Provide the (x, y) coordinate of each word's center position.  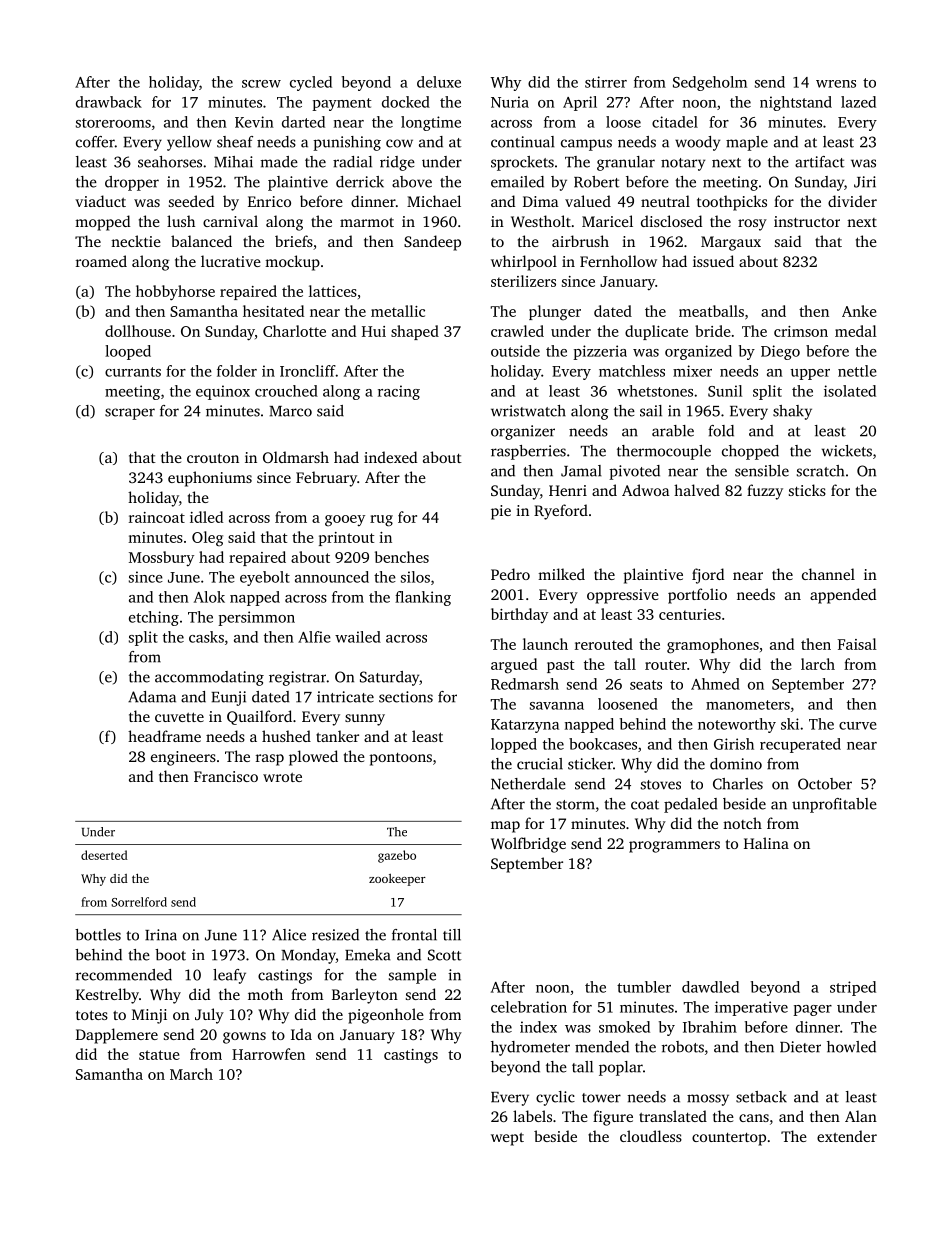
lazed (858, 102)
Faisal (857, 644)
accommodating (209, 678)
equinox (223, 392)
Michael (434, 201)
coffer (95, 142)
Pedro (510, 574)
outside (515, 351)
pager (812, 1010)
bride (713, 331)
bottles (98, 935)
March (191, 1074)
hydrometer (530, 1048)
